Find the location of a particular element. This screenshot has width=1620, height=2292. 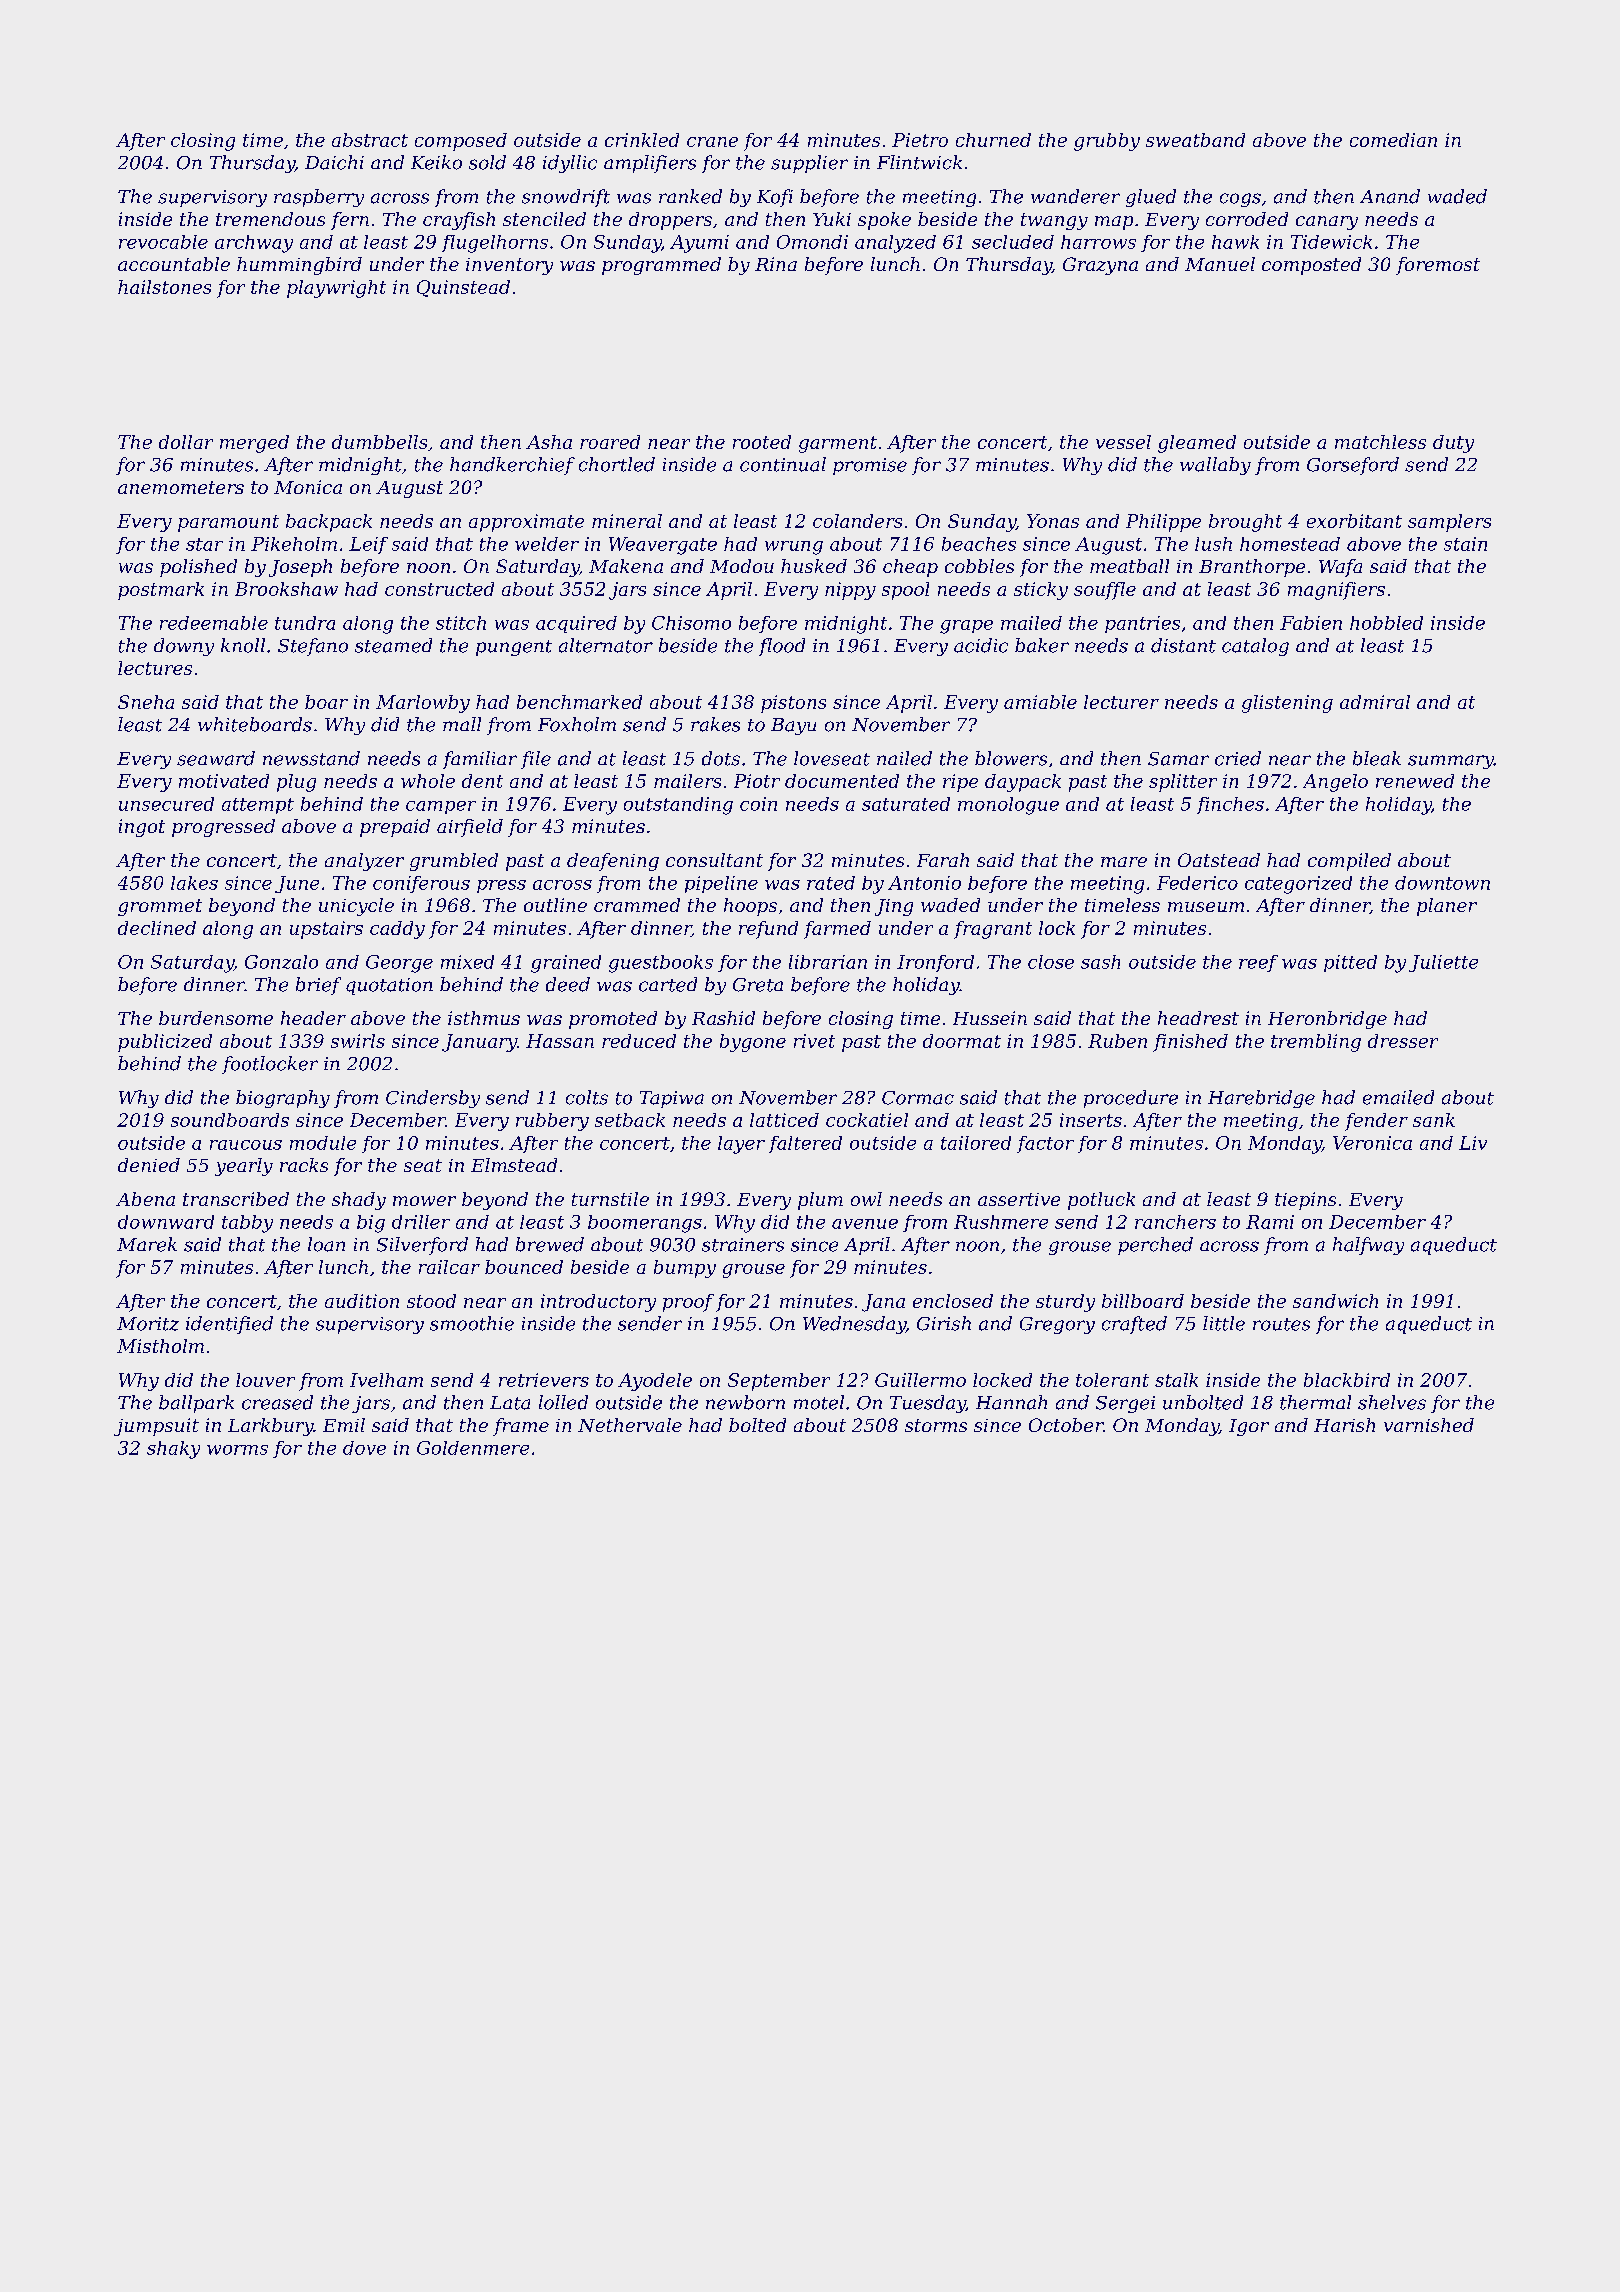

planer is located at coordinates (1447, 907).
